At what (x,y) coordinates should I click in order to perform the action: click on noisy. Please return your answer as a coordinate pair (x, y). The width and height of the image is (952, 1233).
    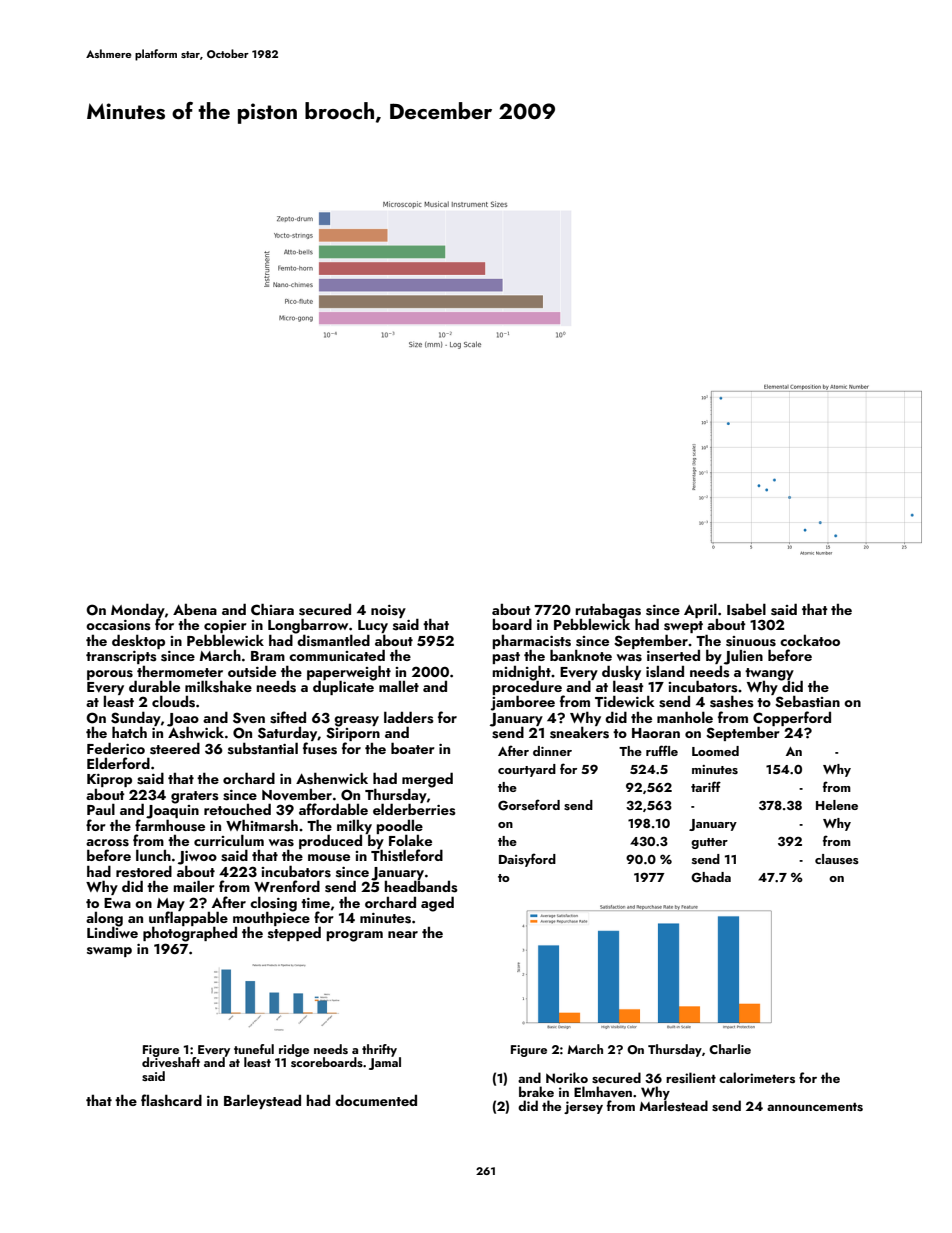
    Looking at the image, I should click on (388, 611).
